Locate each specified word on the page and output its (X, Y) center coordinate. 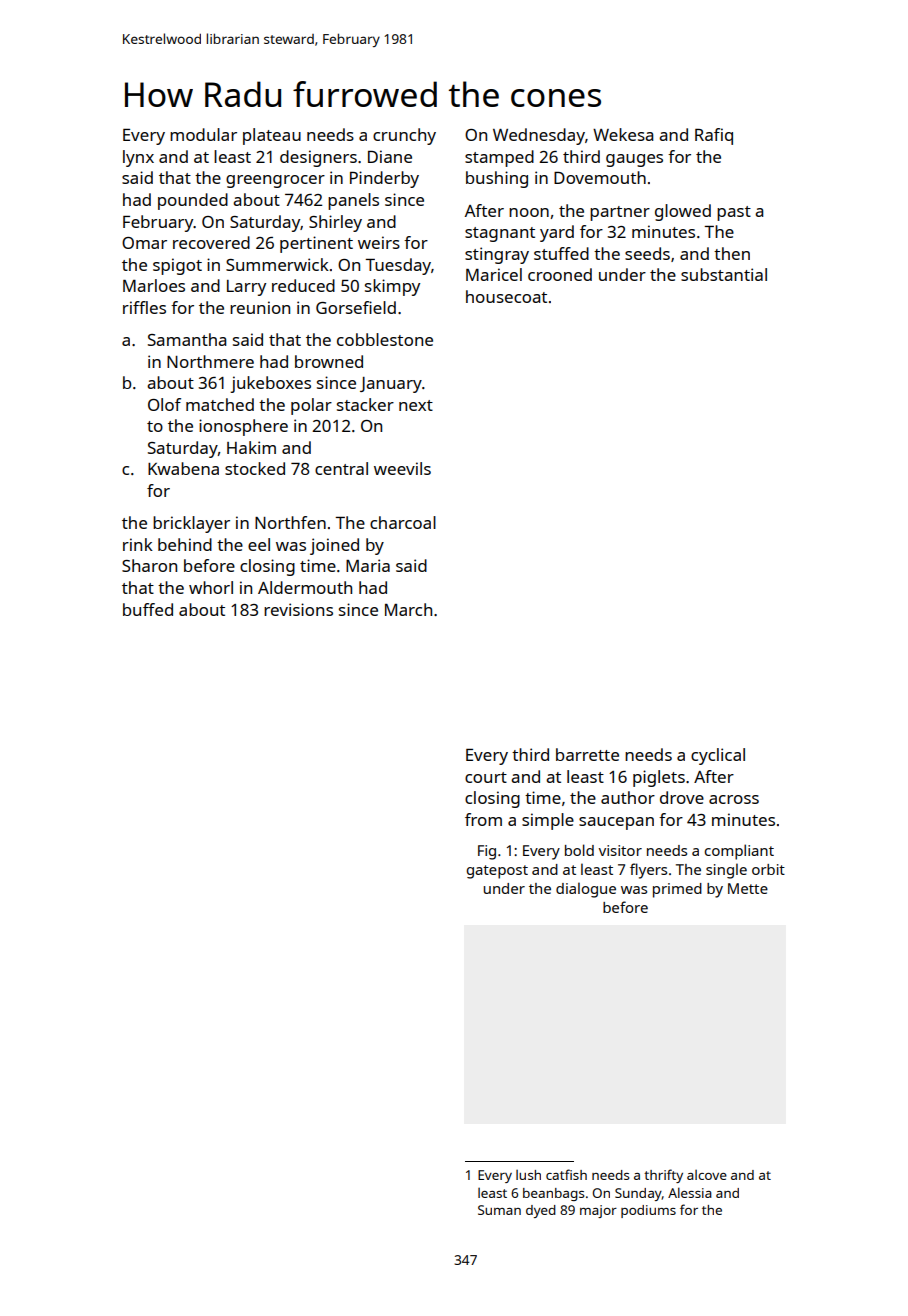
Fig (487, 852)
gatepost (497, 872)
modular (203, 134)
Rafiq (714, 136)
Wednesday (539, 136)
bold (579, 850)
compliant (739, 852)
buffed (148, 609)
